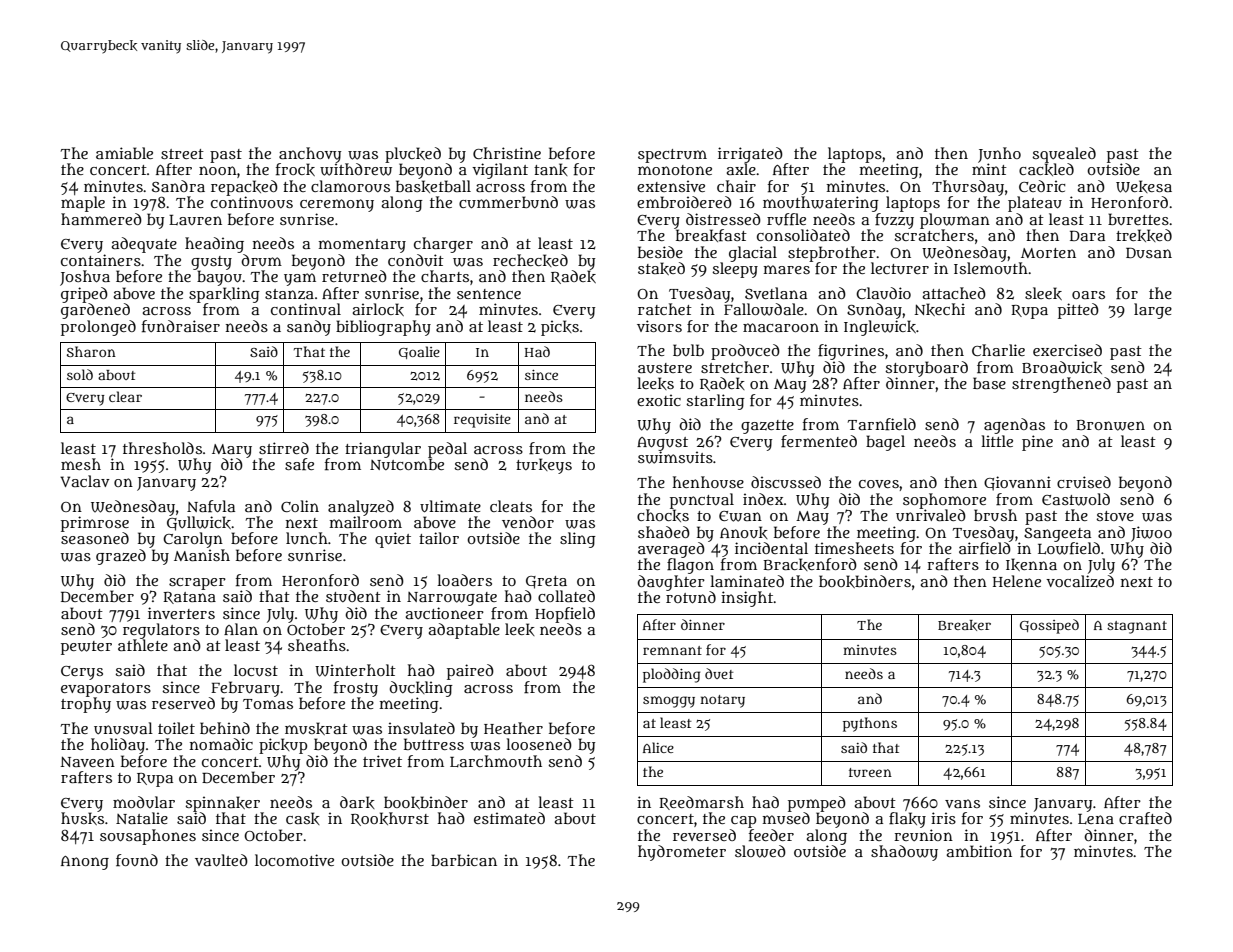 The height and width of the screenshot is (952, 1233). I want to click on Goalie, so click(419, 352).
